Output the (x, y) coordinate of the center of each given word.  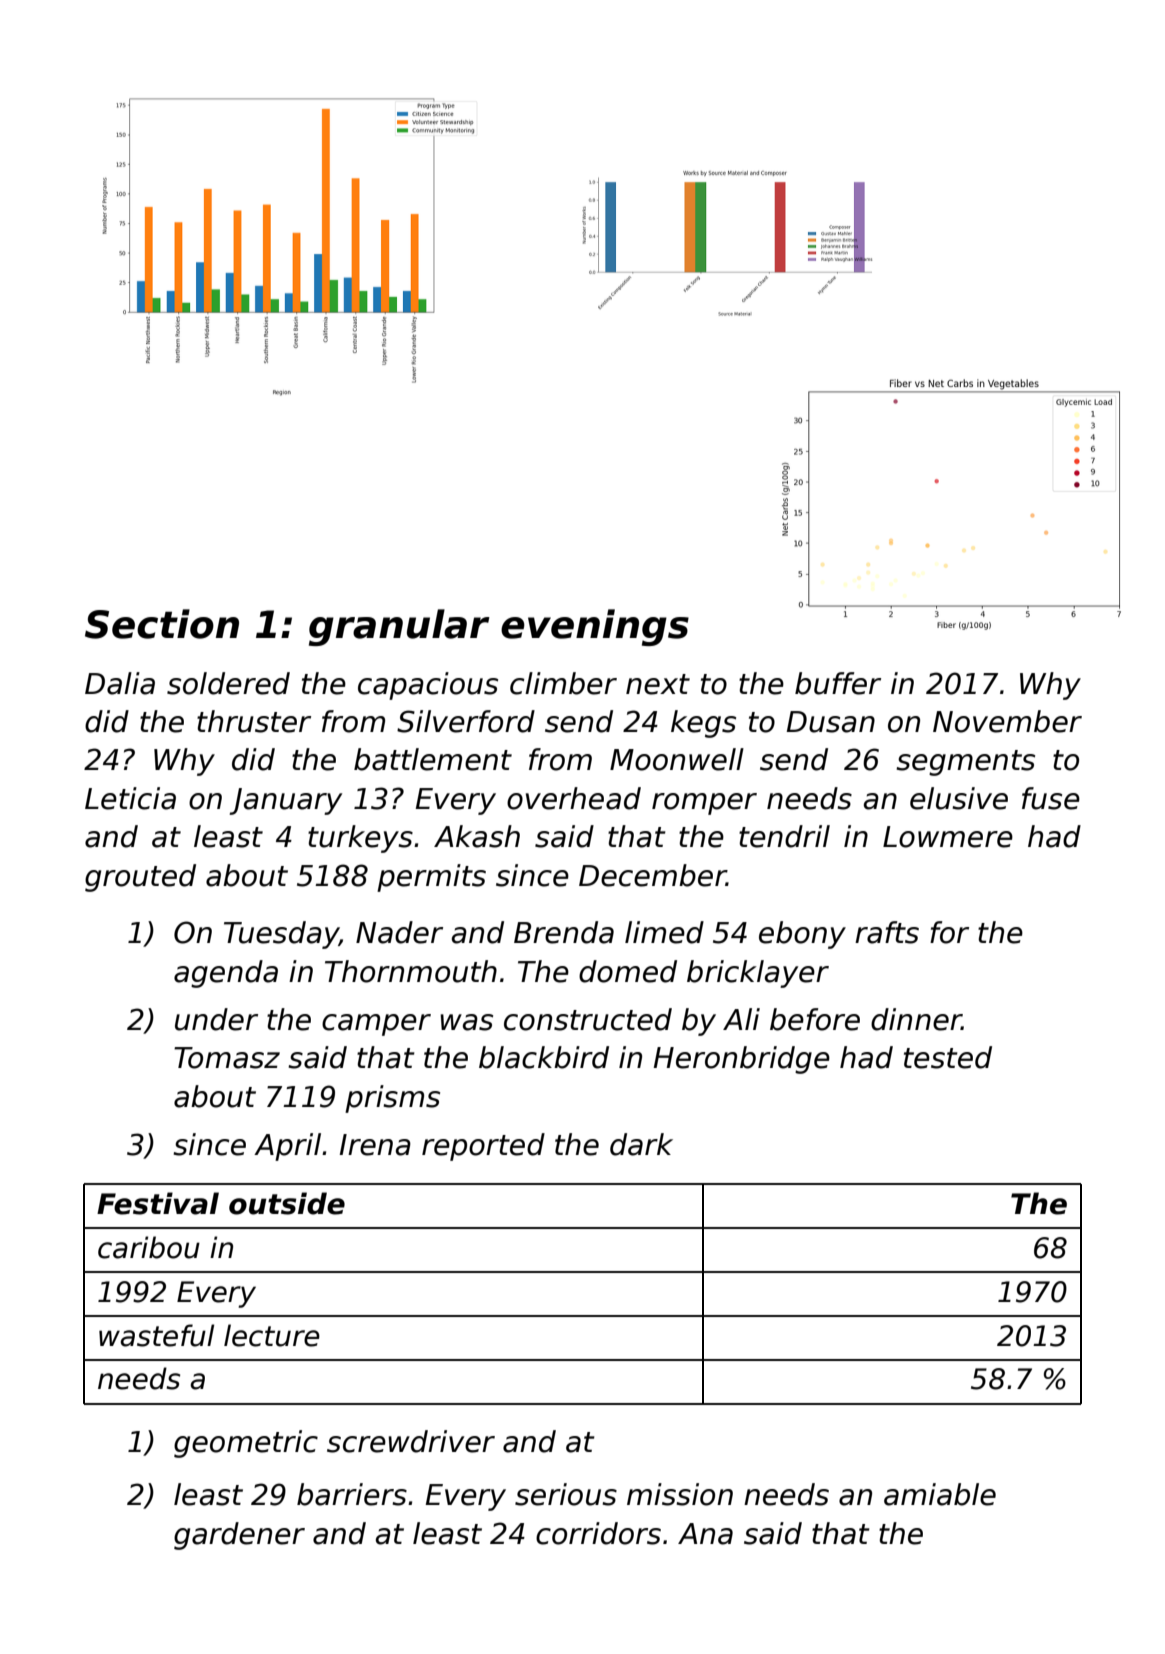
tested (948, 1057)
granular (399, 627)
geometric (246, 1444)
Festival (158, 1203)
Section (162, 624)
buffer (838, 683)
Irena (375, 1145)
